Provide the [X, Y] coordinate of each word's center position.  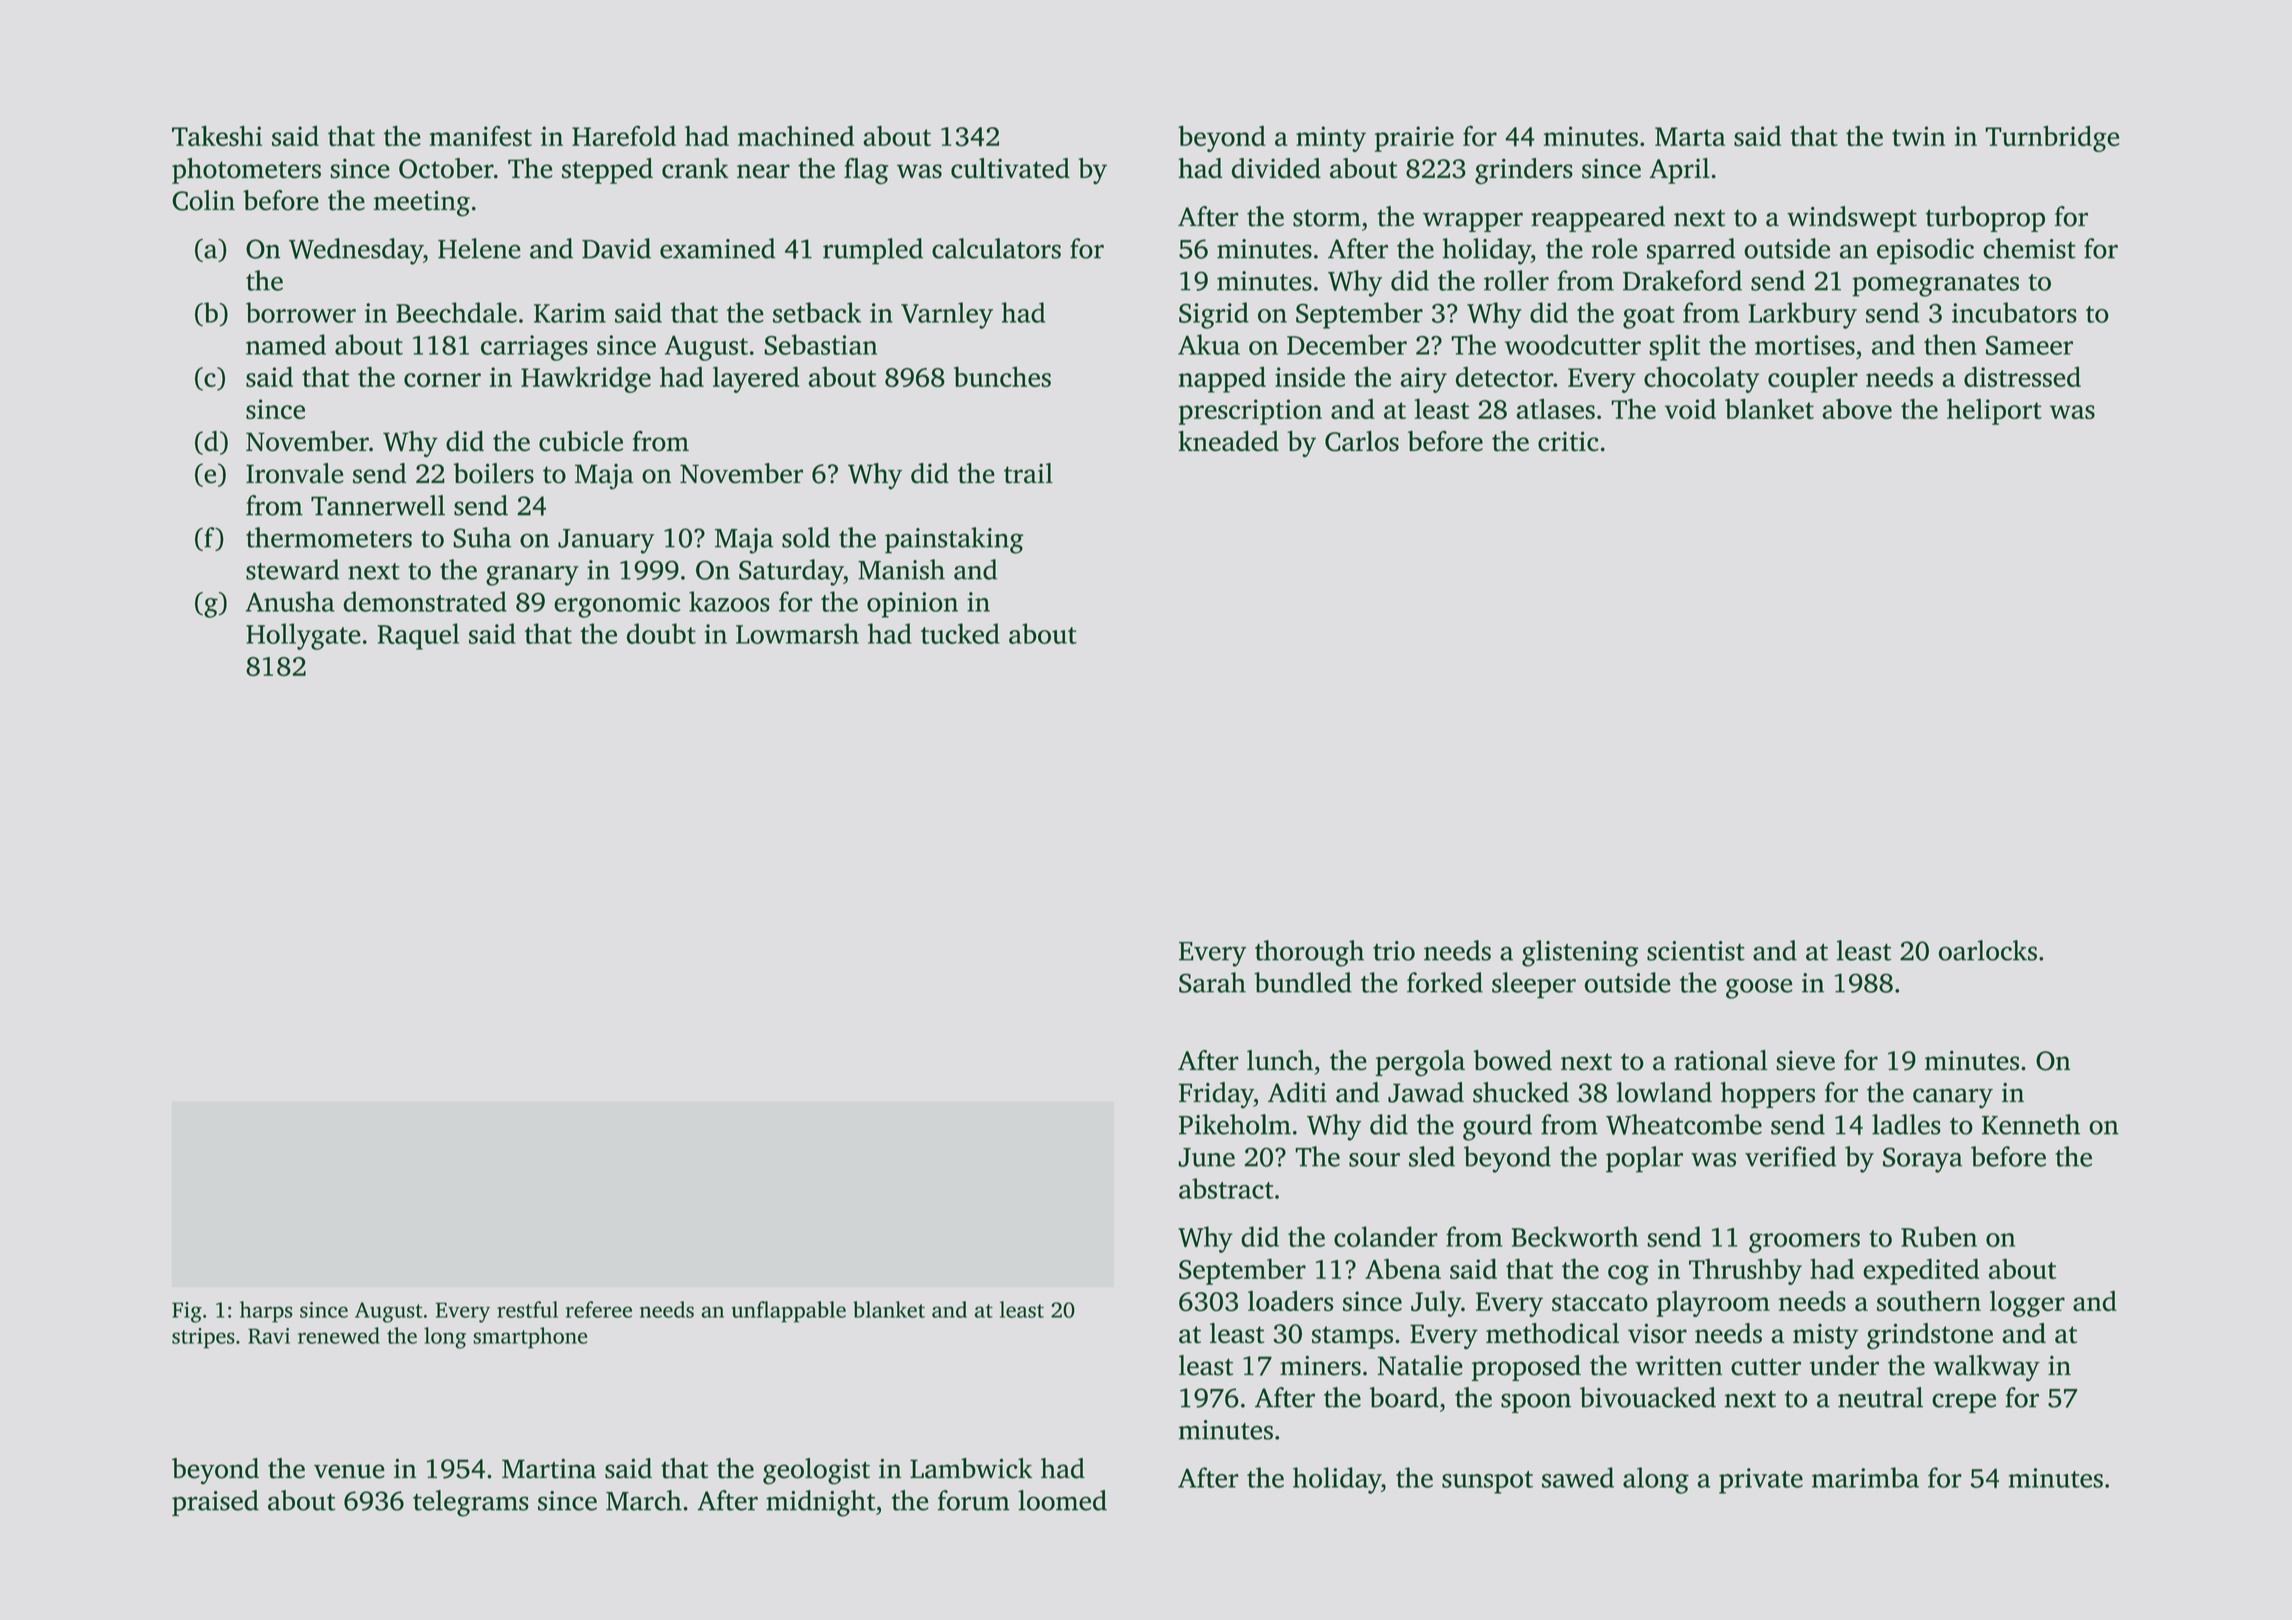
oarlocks [1987, 950]
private [1761, 1481]
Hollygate [303, 636]
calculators [996, 248]
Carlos [1362, 441]
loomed [1062, 1500]
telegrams [471, 1503]
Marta [1690, 136]
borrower [301, 312]
